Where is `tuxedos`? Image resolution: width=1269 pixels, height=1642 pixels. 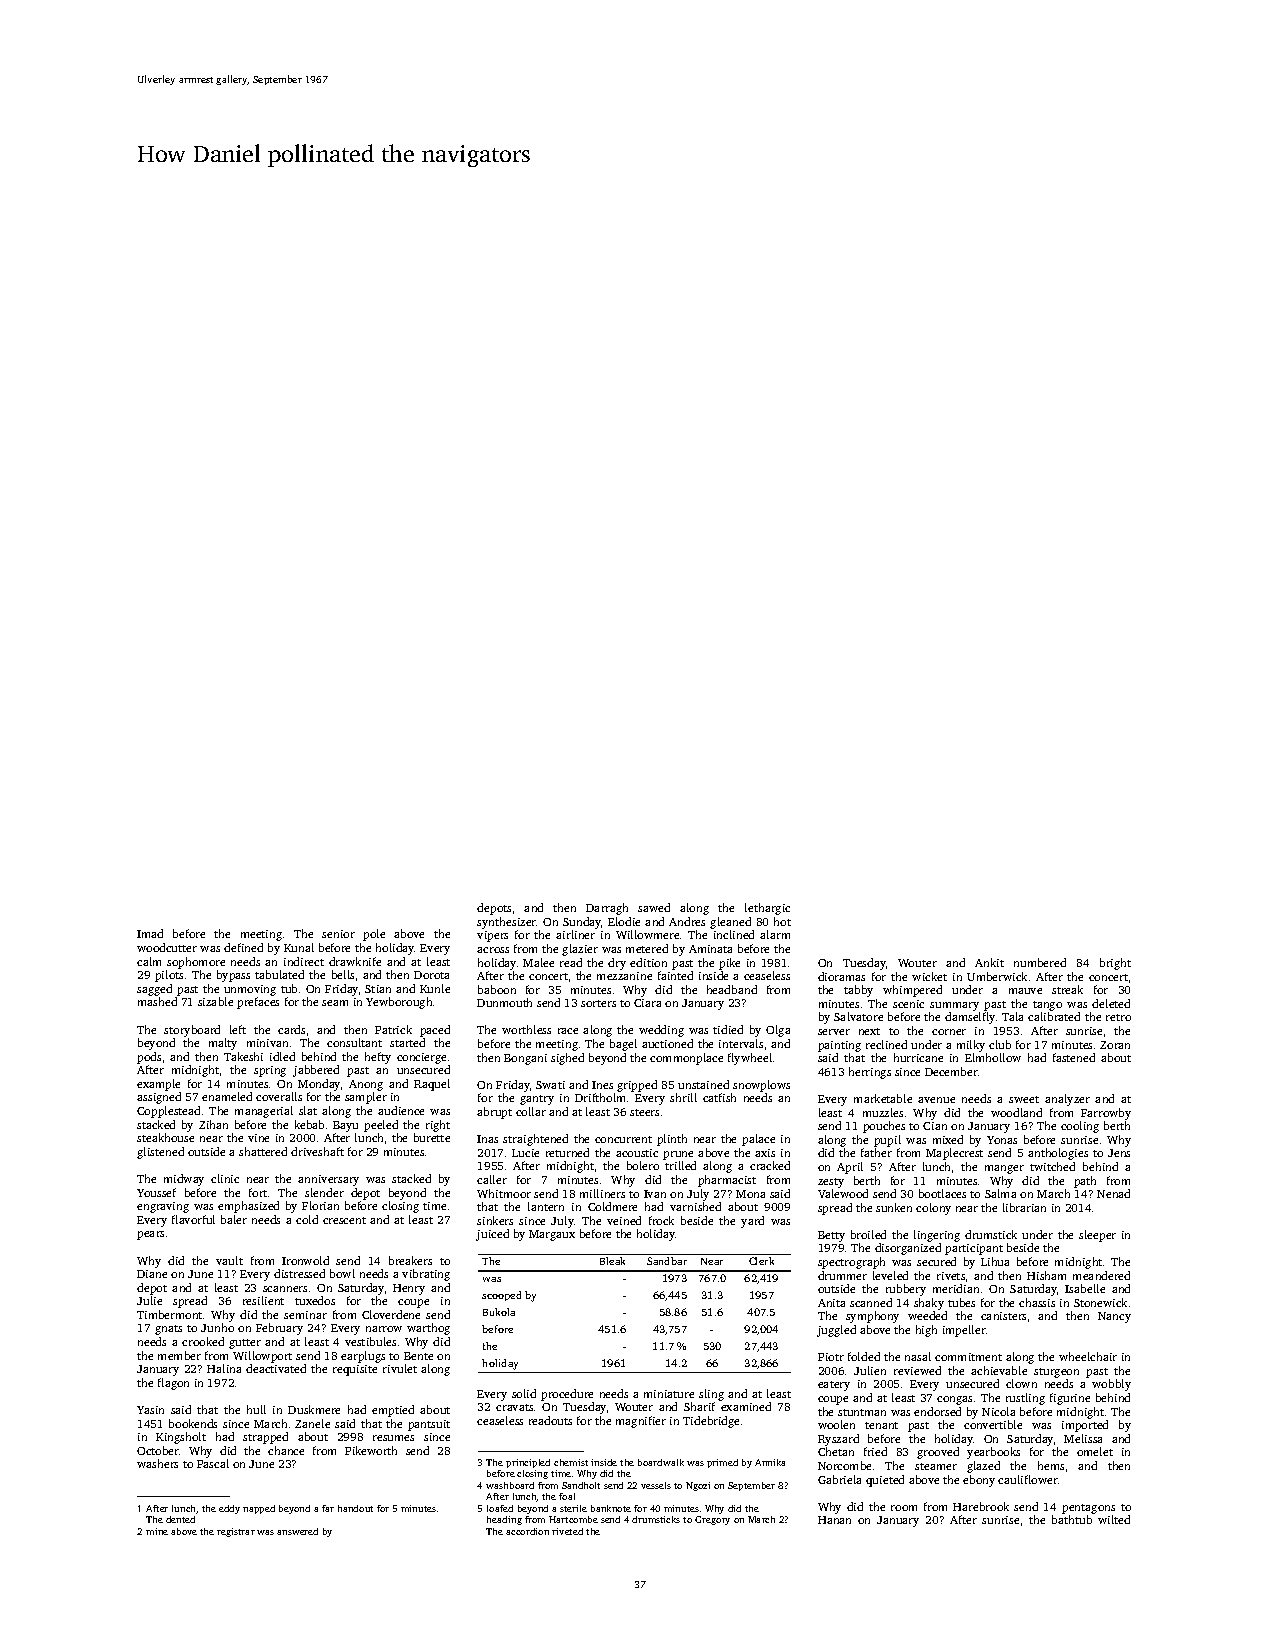 tuxedos is located at coordinates (315, 1300).
